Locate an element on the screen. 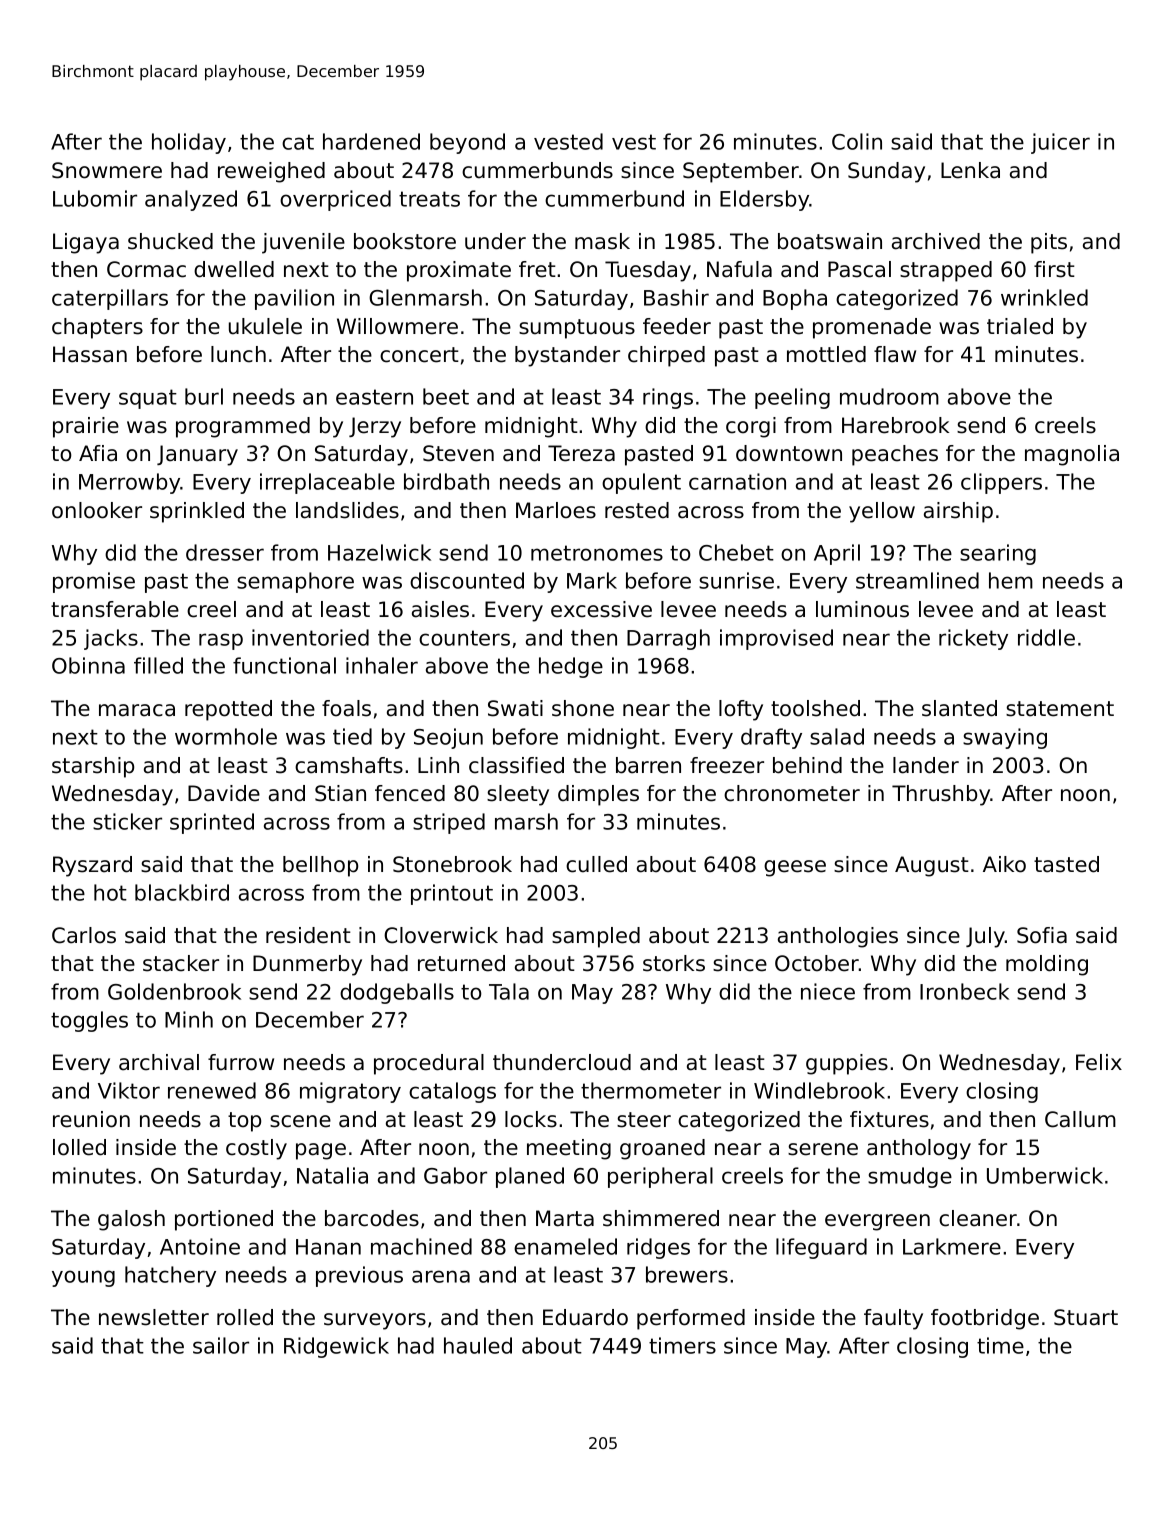  performed is located at coordinates (691, 1319).
